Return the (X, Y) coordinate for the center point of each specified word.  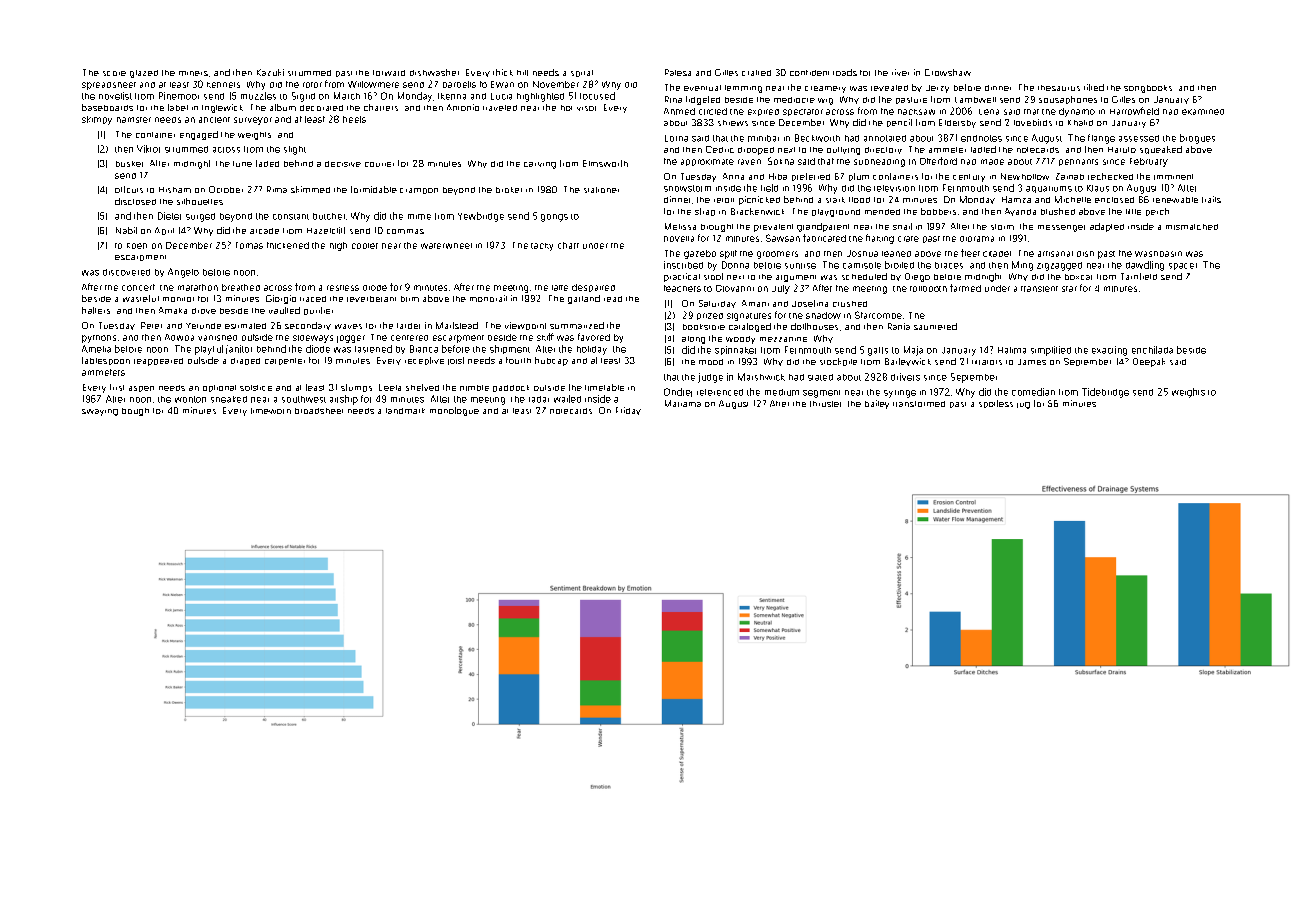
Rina (673, 99)
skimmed (310, 189)
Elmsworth (605, 163)
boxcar (1078, 277)
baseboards (107, 107)
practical (682, 277)
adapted (1107, 227)
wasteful (141, 298)
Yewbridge (481, 217)
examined (1203, 112)
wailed (567, 399)
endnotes (981, 138)
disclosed (135, 201)
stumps (356, 388)
